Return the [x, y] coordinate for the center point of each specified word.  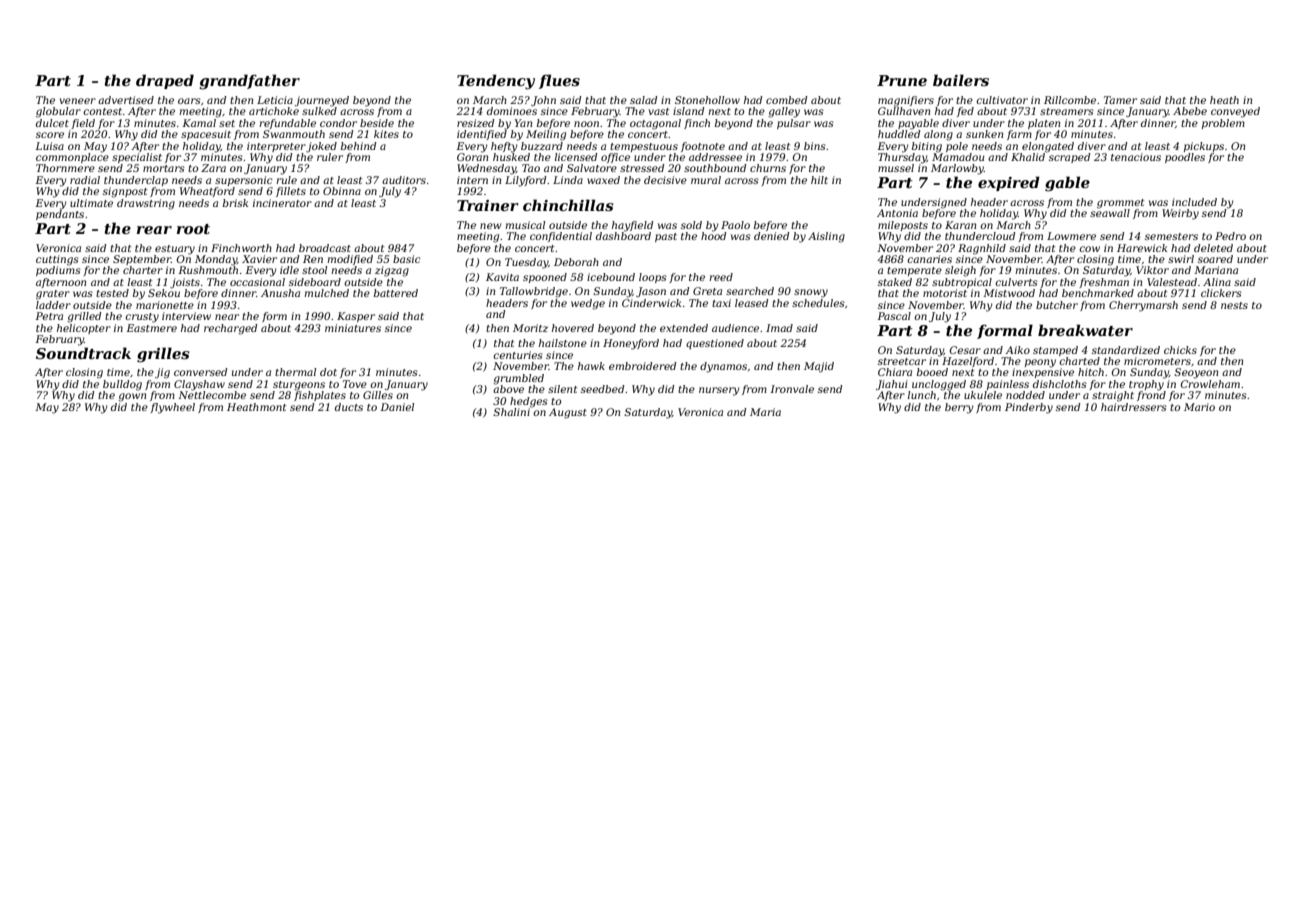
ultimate [91, 203]
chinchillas [568, 205]
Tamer [1120, 100]
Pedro [1230, 236]
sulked [319, 111]
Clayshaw [199, 385]
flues [559, 81]
